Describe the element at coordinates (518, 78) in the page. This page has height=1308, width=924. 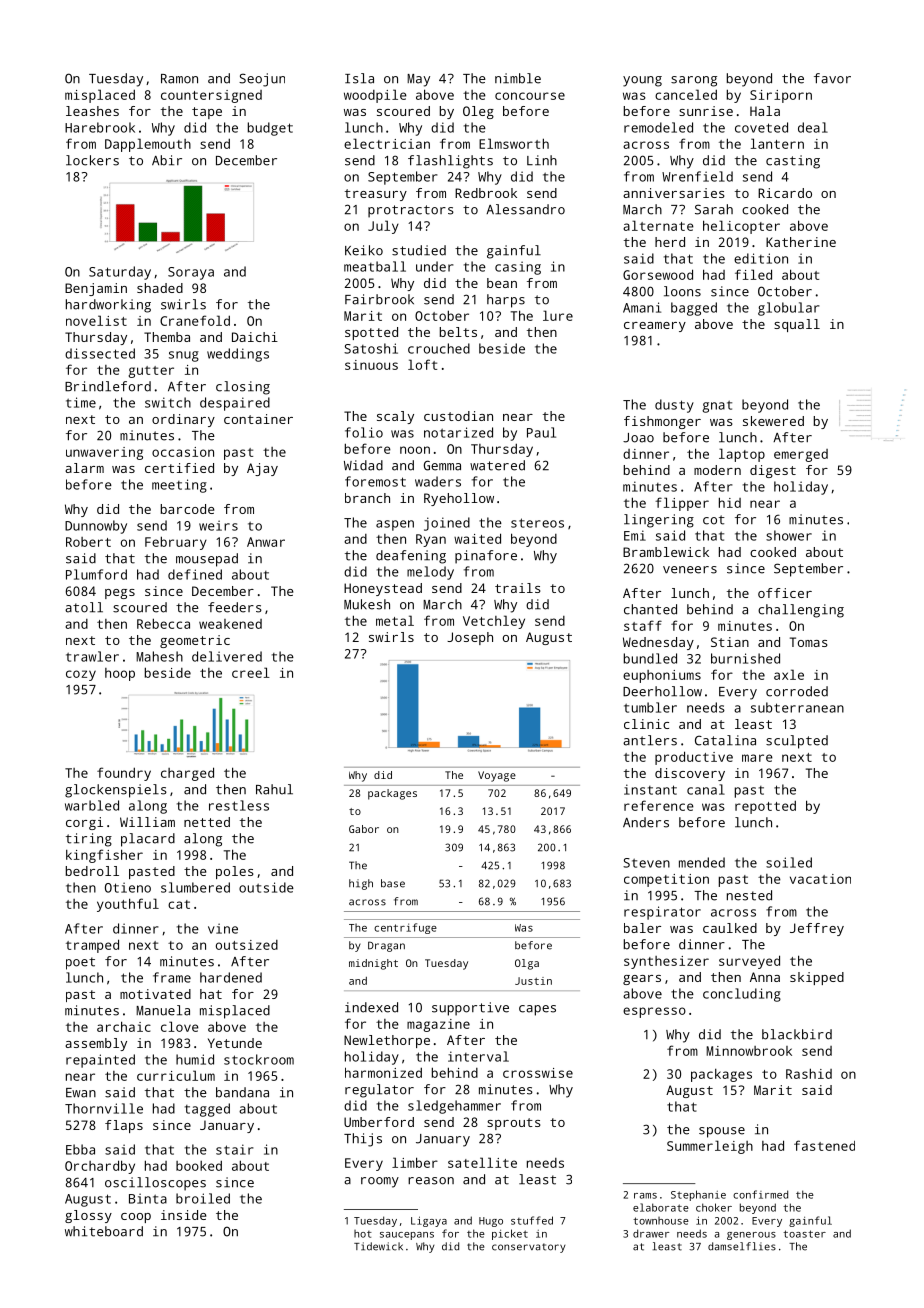
I see `nimble` at that location.
